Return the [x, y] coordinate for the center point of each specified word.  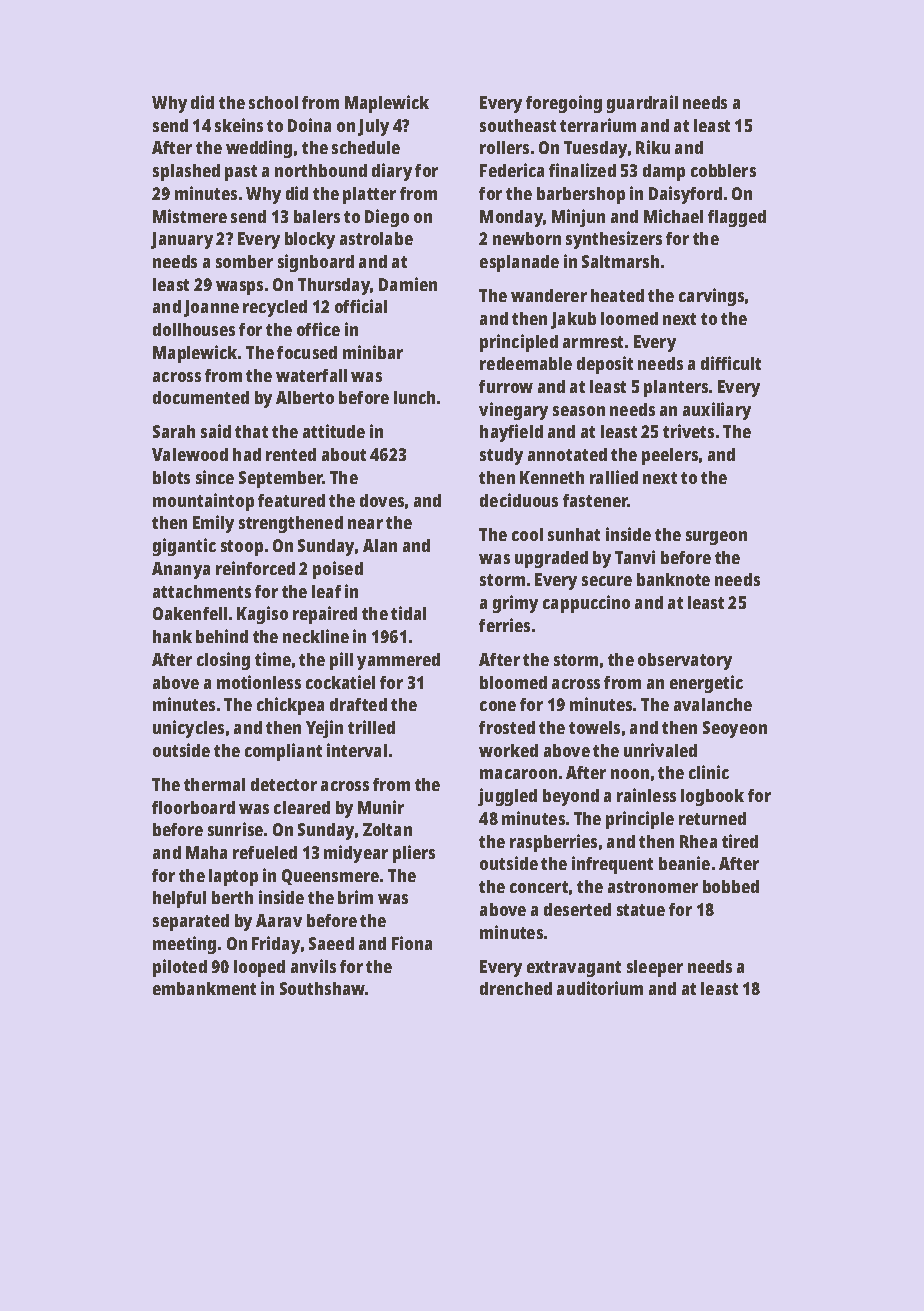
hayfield [511, 433]
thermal [214, 784]
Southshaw [323, 988]
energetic [706, 684]
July [373, 127]
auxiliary [717, 411]
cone [498, 706]
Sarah [174, 431]
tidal [408, 613]
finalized [582, 170]
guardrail [642, 104]
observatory [685, 661]
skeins [239, 125]
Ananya [181, 570]
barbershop [581, 195]
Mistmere [190, 216]
